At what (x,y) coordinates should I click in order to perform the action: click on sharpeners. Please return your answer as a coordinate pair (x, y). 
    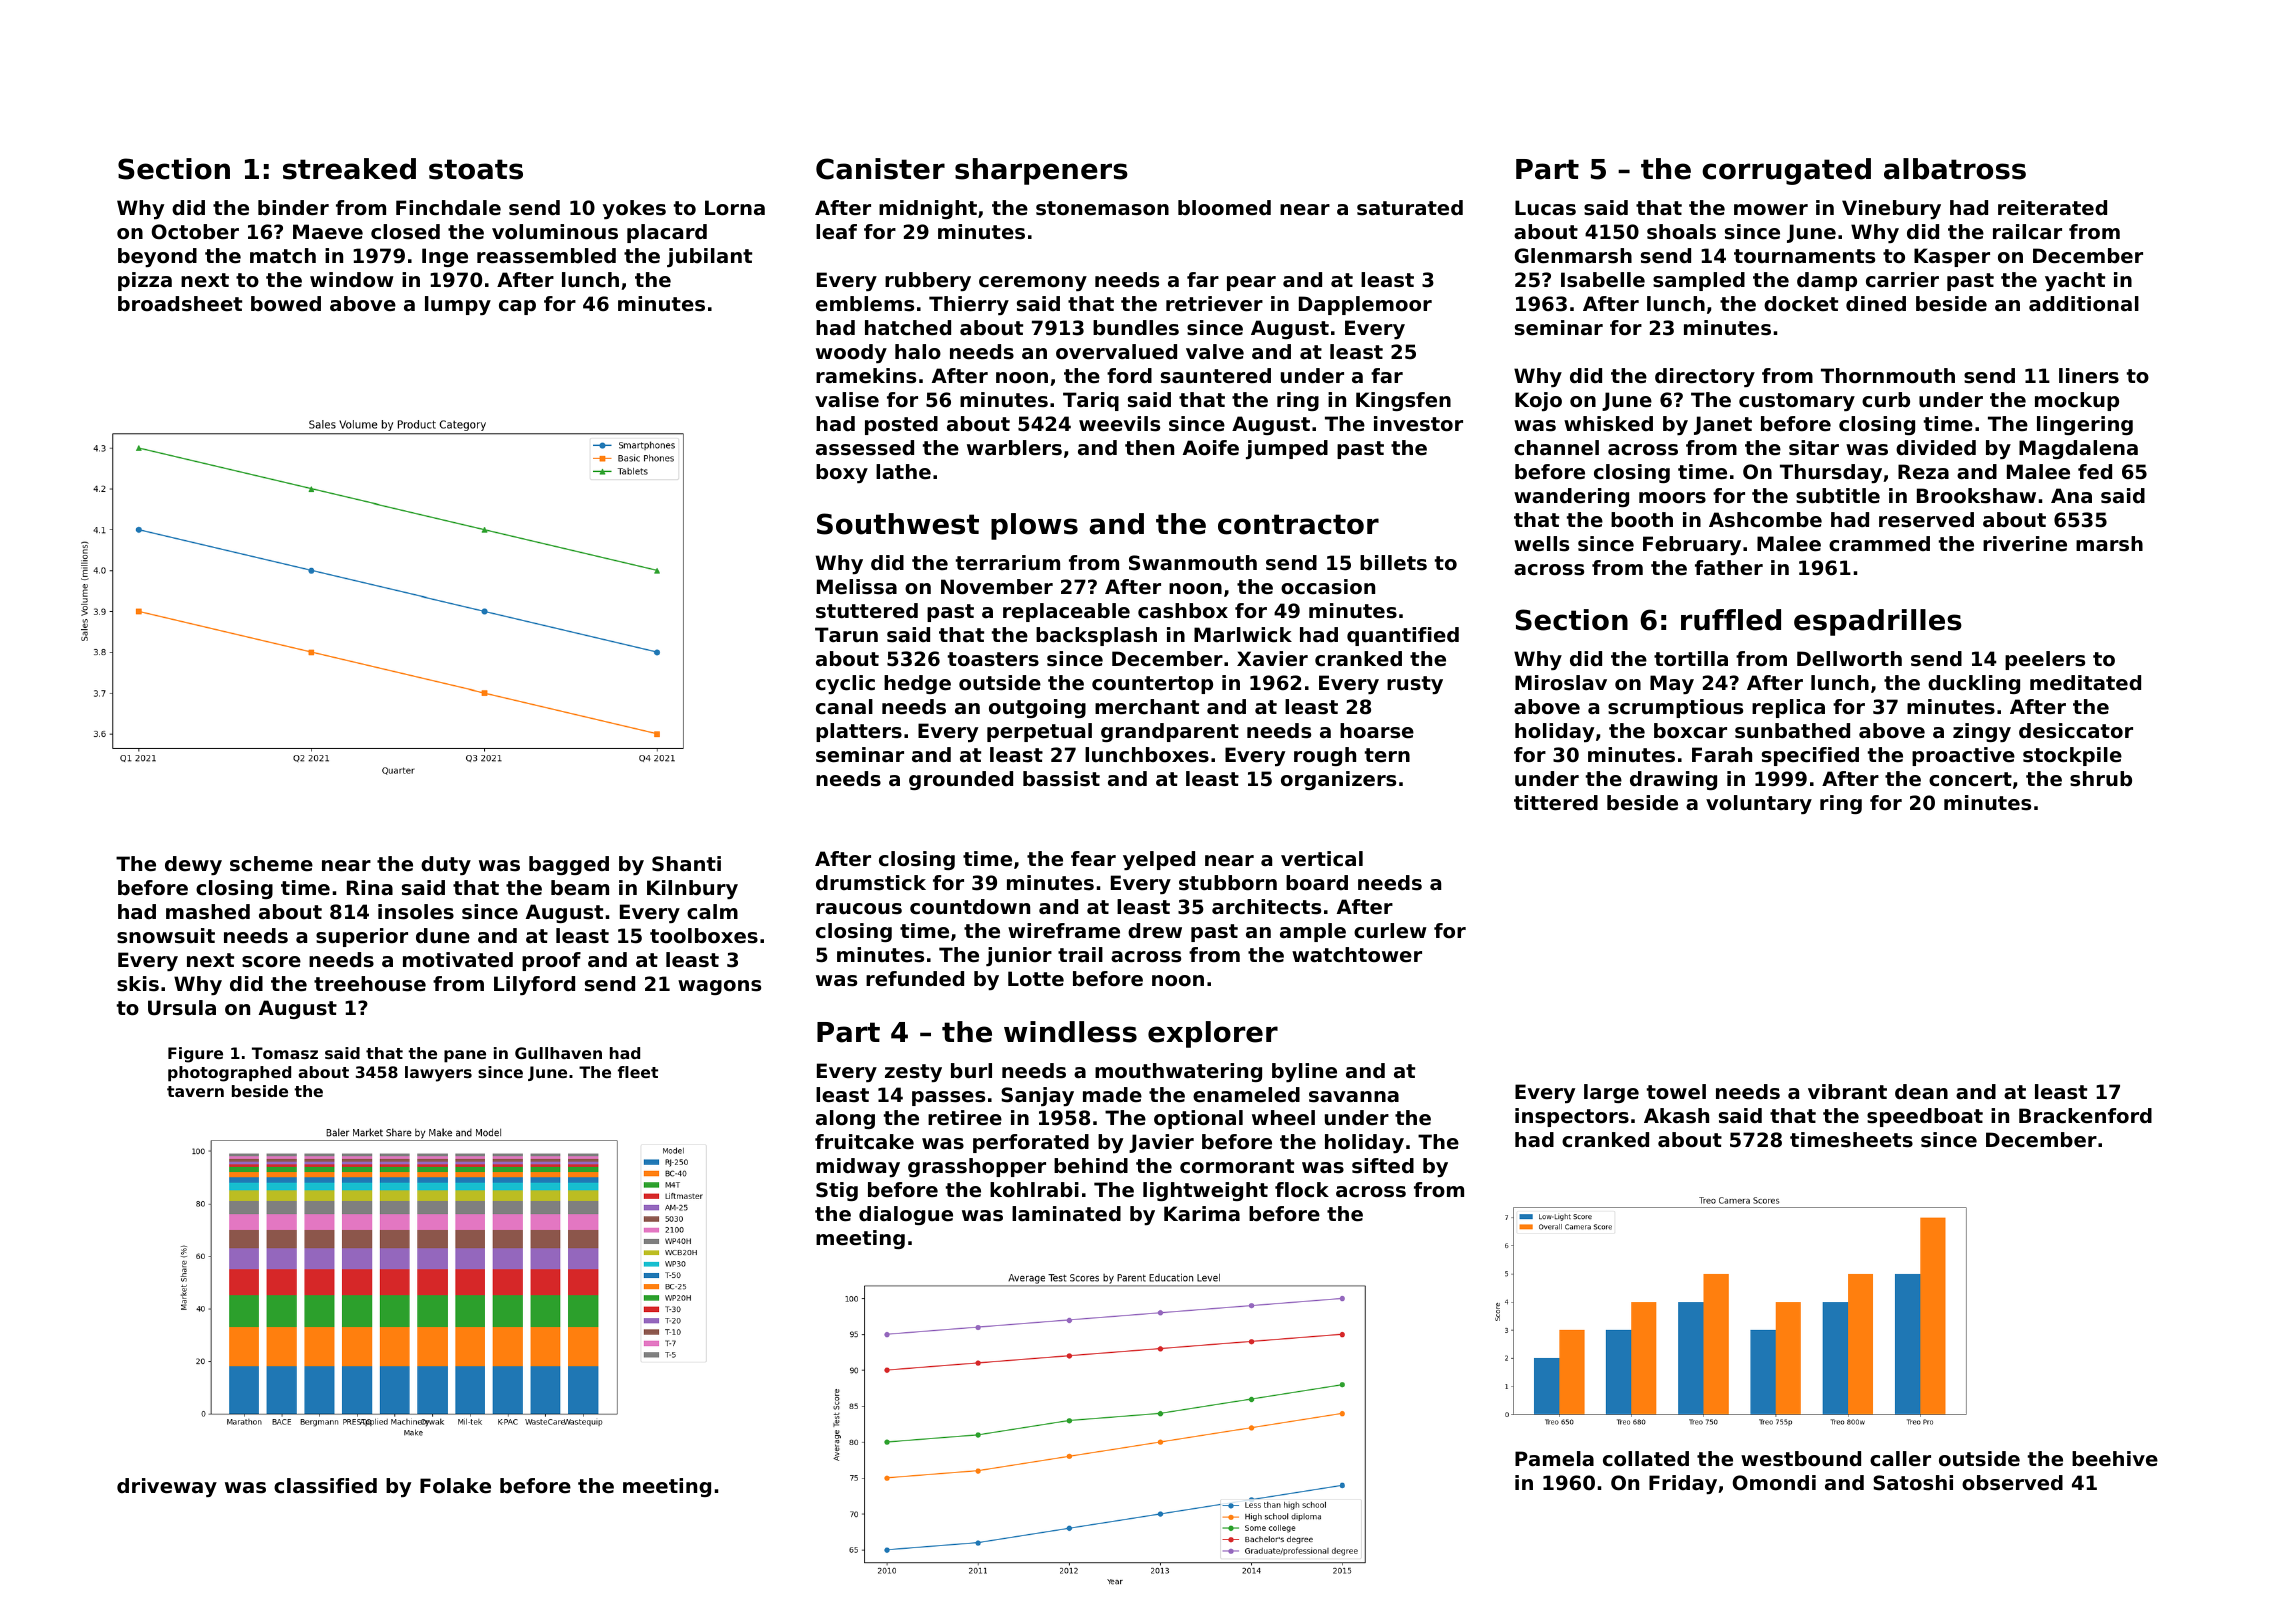
    Looking at the image, I should click on (1041, 171).
